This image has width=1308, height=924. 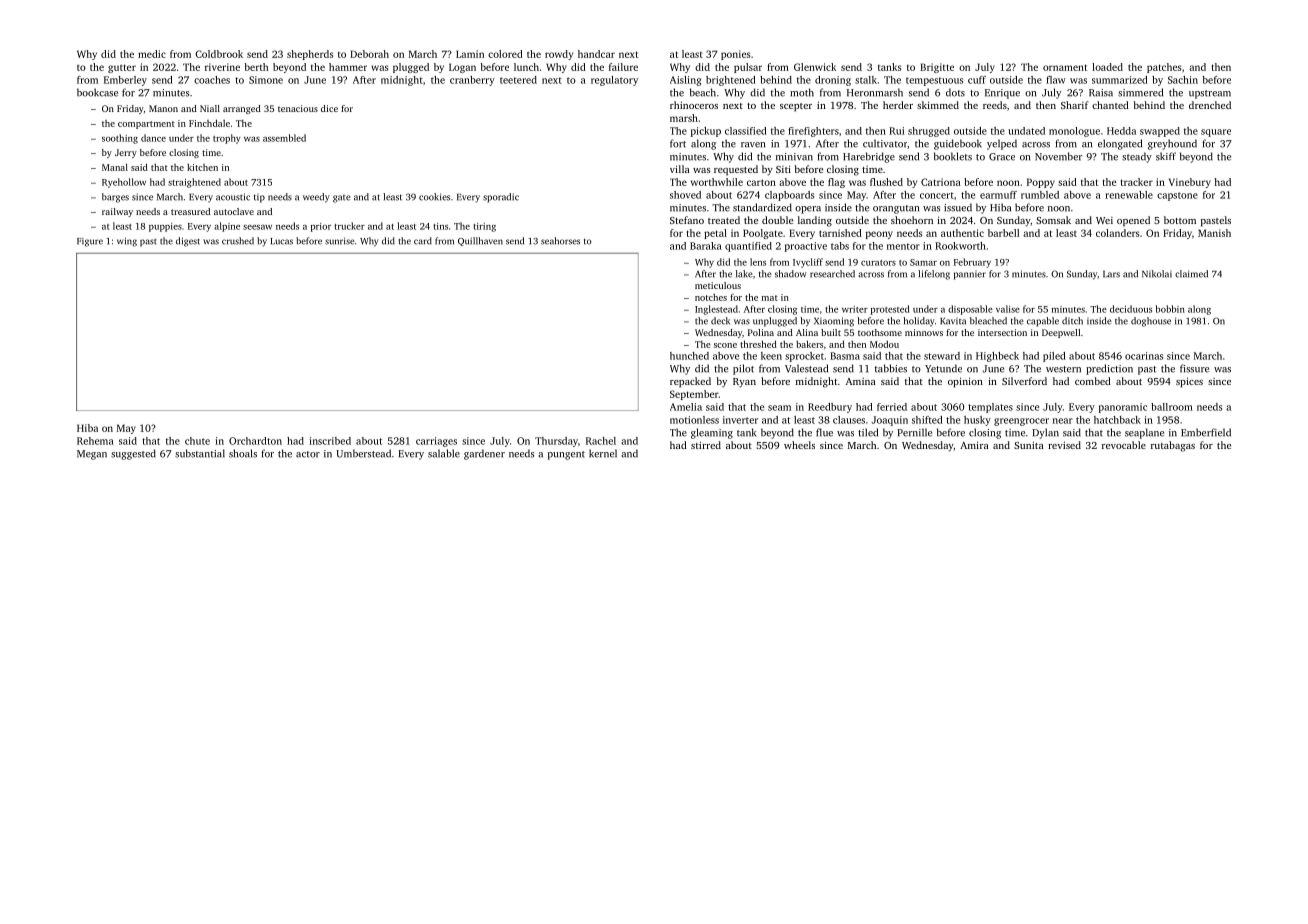 I want to click on Brigitte, so click(x=937, y=68).
